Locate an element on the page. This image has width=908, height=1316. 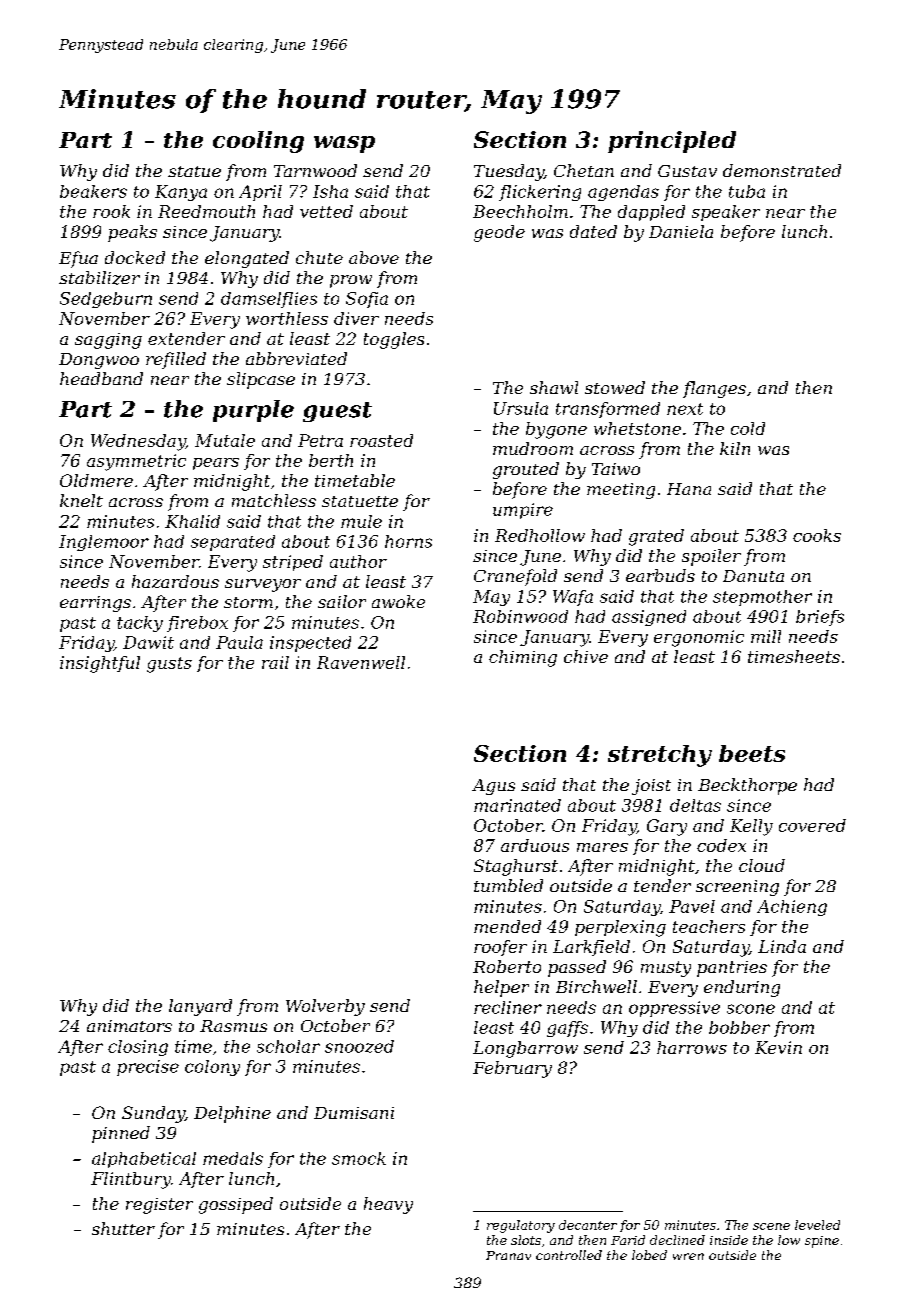
firebox is located at coordinates (197, 624).
